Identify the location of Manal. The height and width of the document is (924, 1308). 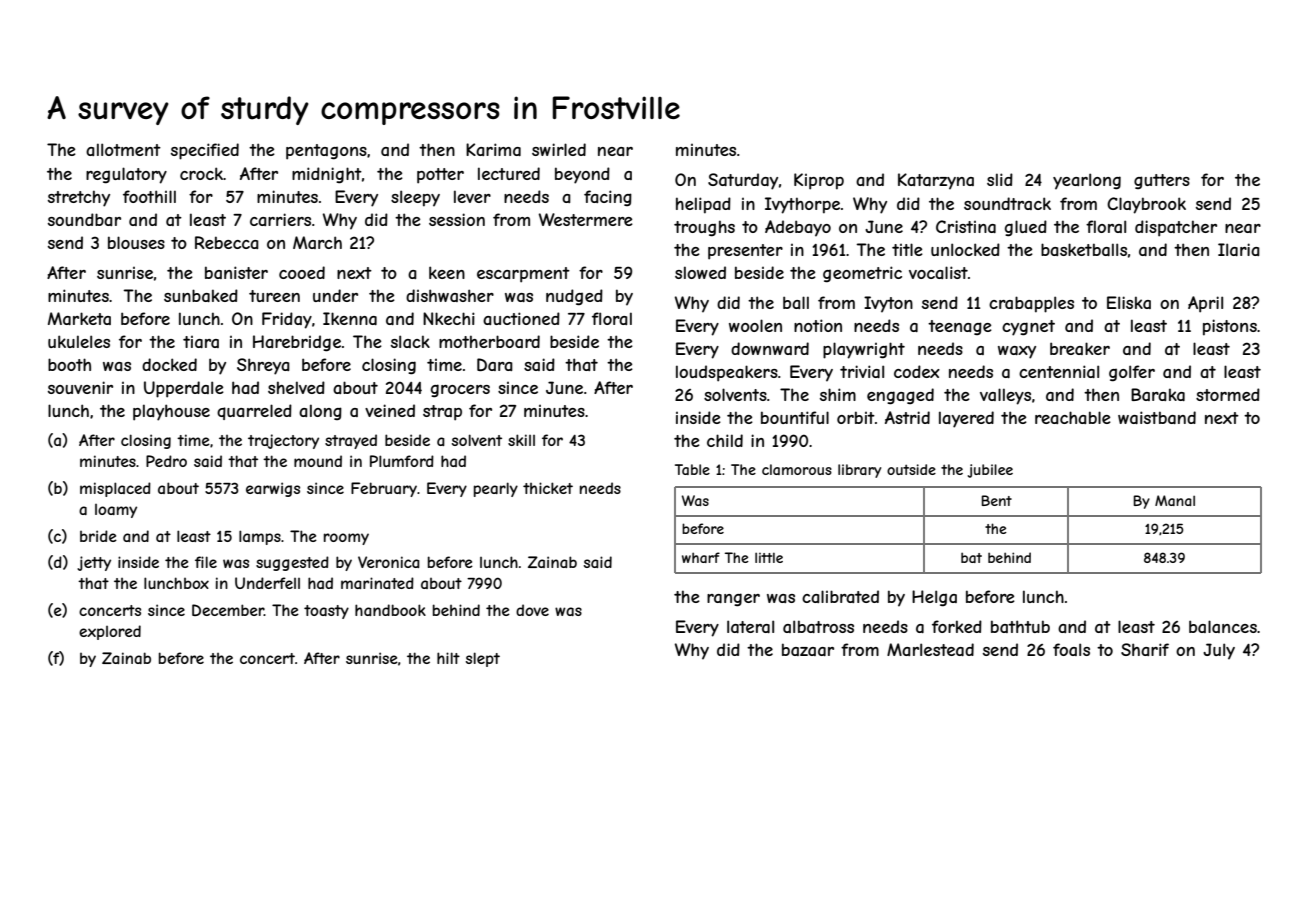
(1175, 500).
